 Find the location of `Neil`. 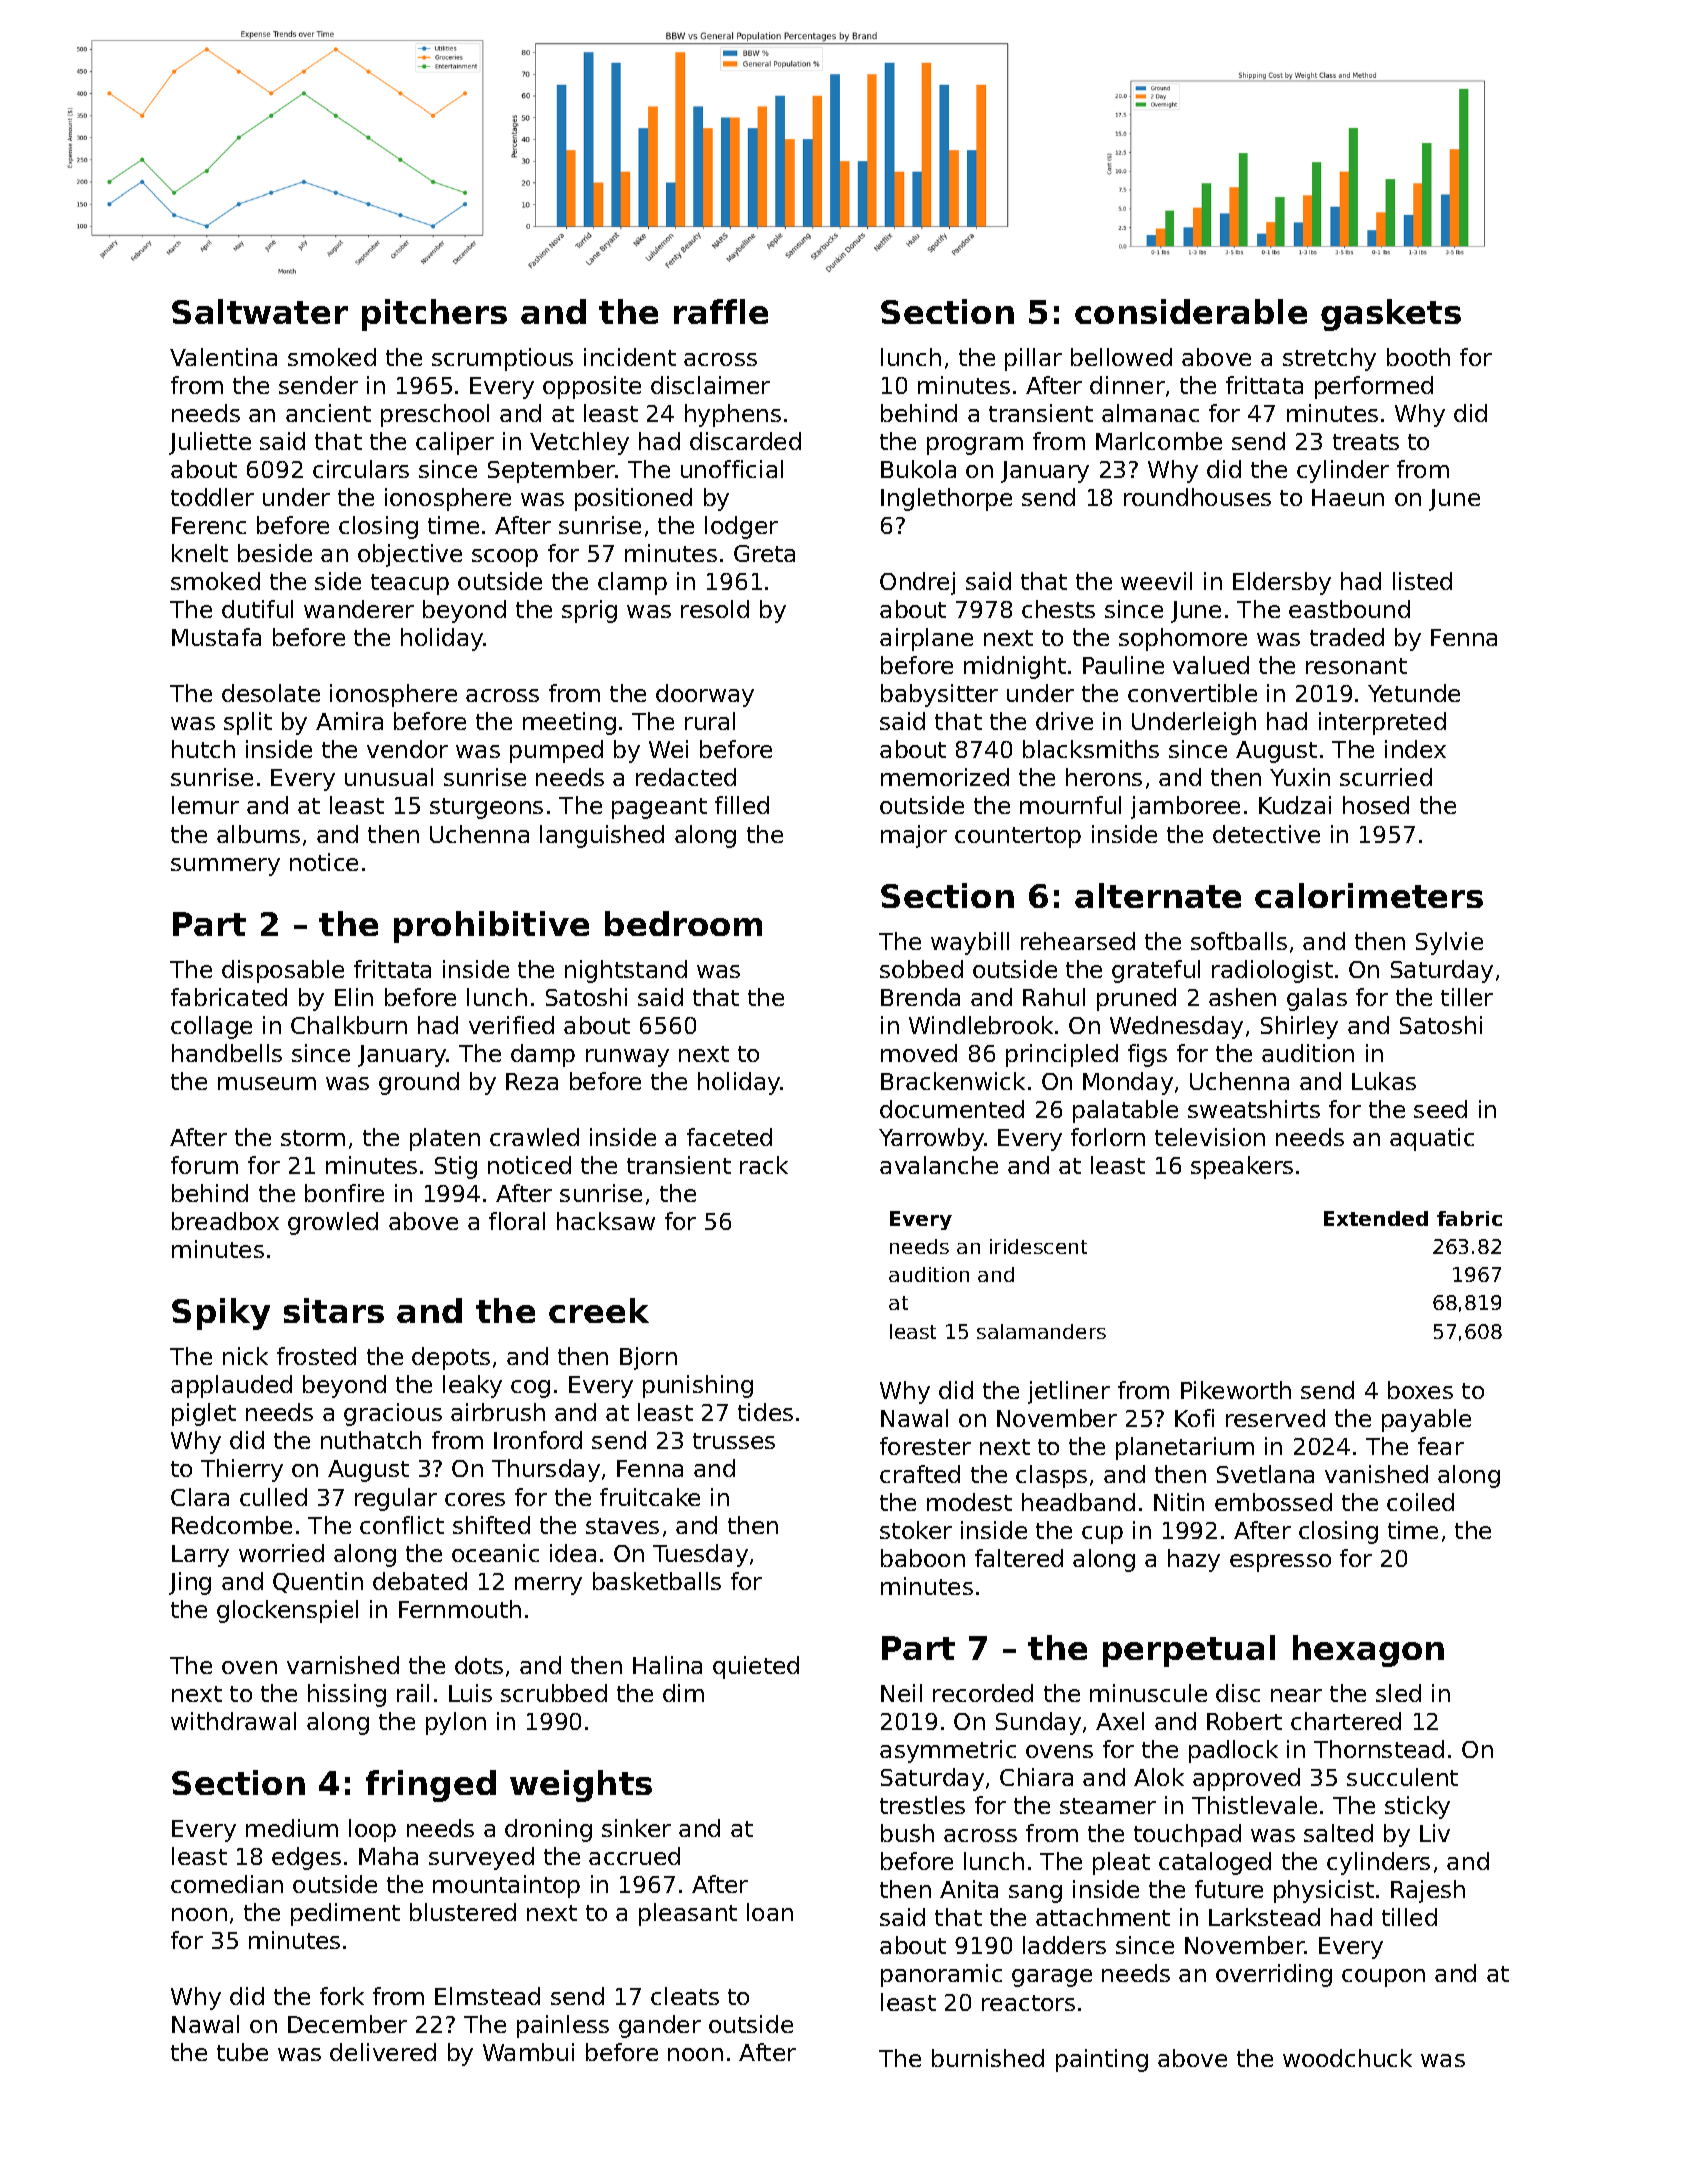

Neil is located at coordinates (901, 1693).
